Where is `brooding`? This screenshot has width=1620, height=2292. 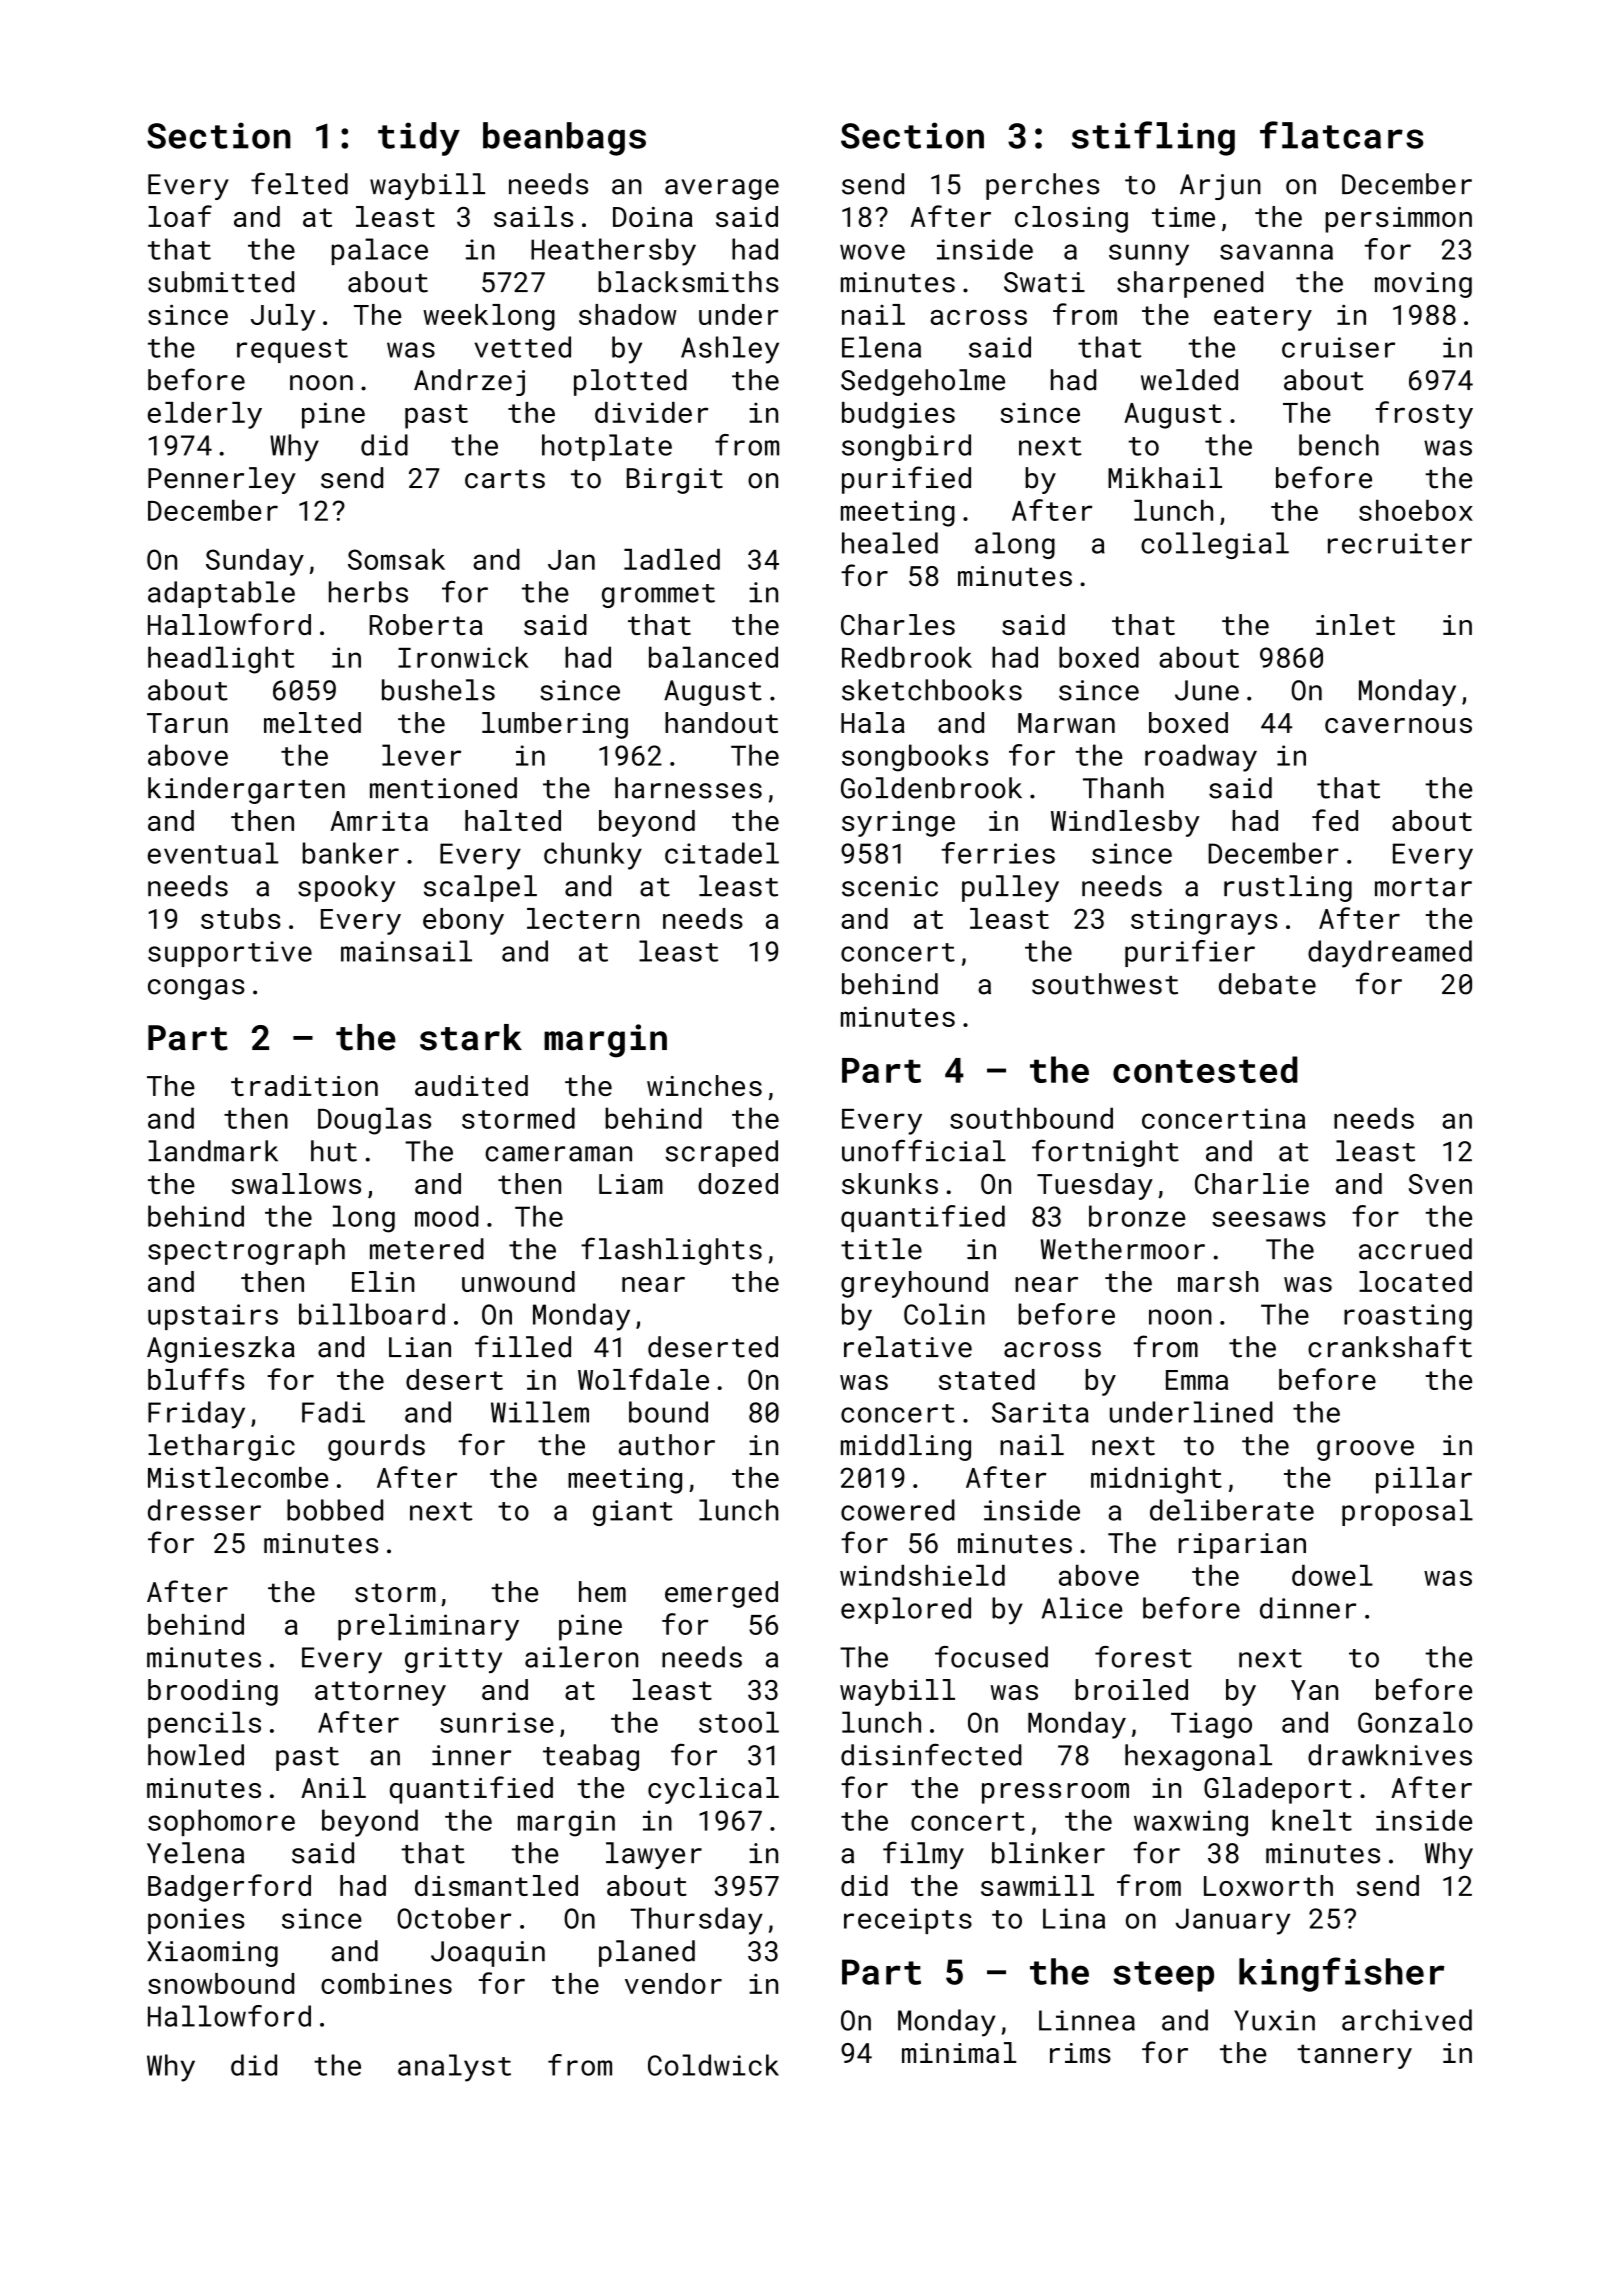
brooding is located at coordinates (213, 1692).
